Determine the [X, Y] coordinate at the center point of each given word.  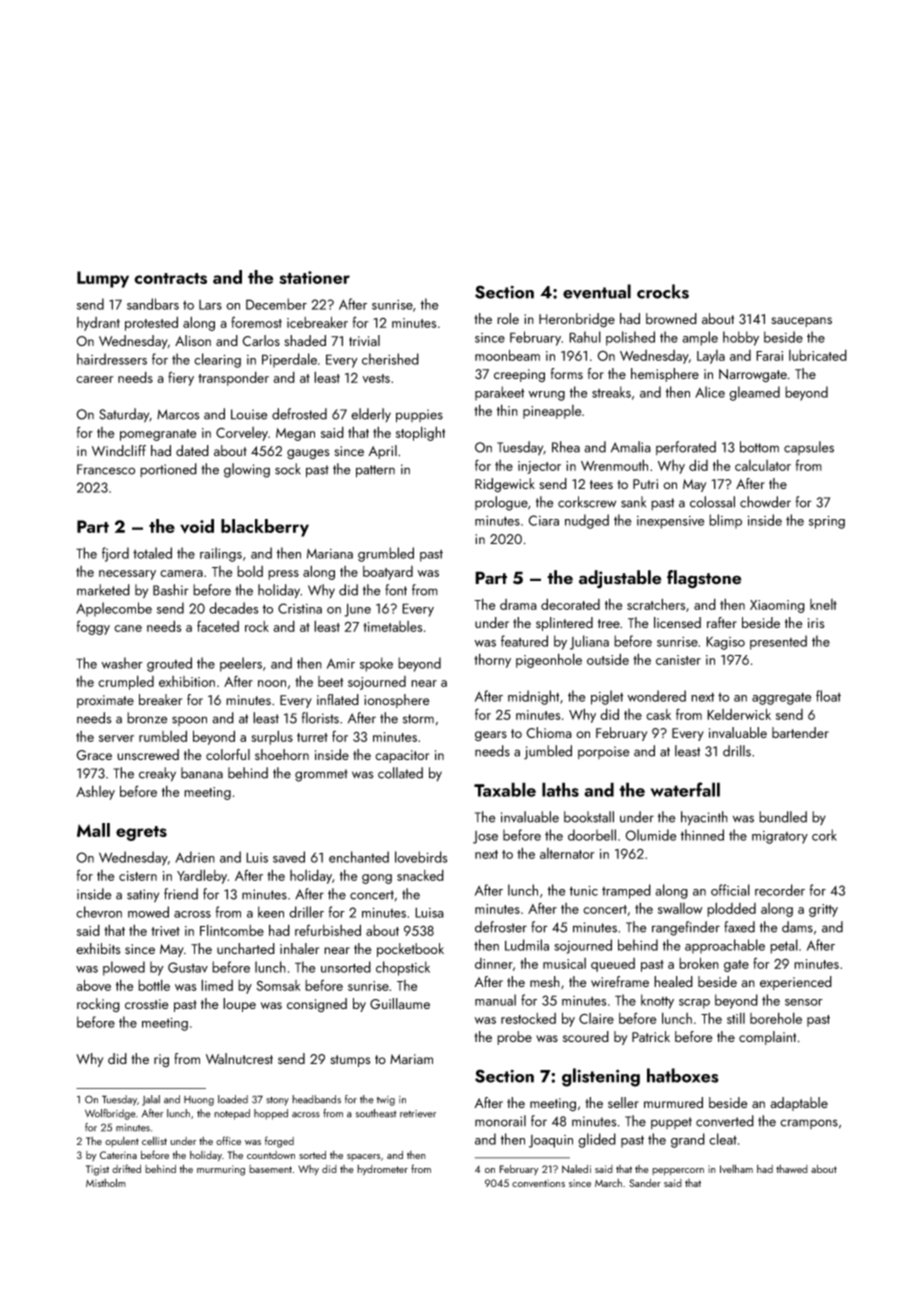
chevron [99, 912]
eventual [597, 291]
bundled [783, 817]
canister [678, 660]
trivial [364, 340]
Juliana [589, 642]
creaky [157, 774]
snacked [420, 875]
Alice [710, 392]
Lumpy [103, 279]
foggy [93, 627]
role [508, 318]
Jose [485, 837]
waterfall [685, 789]
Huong [199, 1101]
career [95, 379]
